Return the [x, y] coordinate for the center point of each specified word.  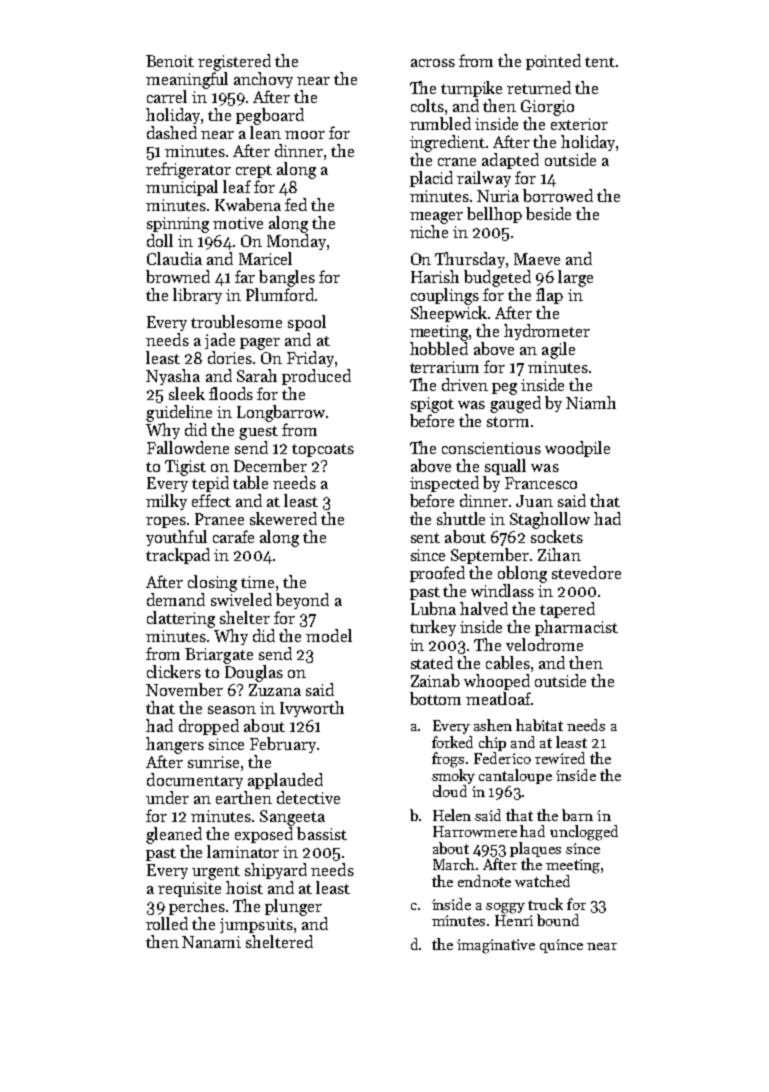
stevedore [586, 572]
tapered [567, 610]
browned [178, 276]
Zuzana [275, 690]
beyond [302, 601]
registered [234, 62]
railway [484, 179]
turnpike [471, 89]
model [329, 635]
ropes [166, 522]
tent [600, 62]
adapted [510, 161]
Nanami [211, 942]
